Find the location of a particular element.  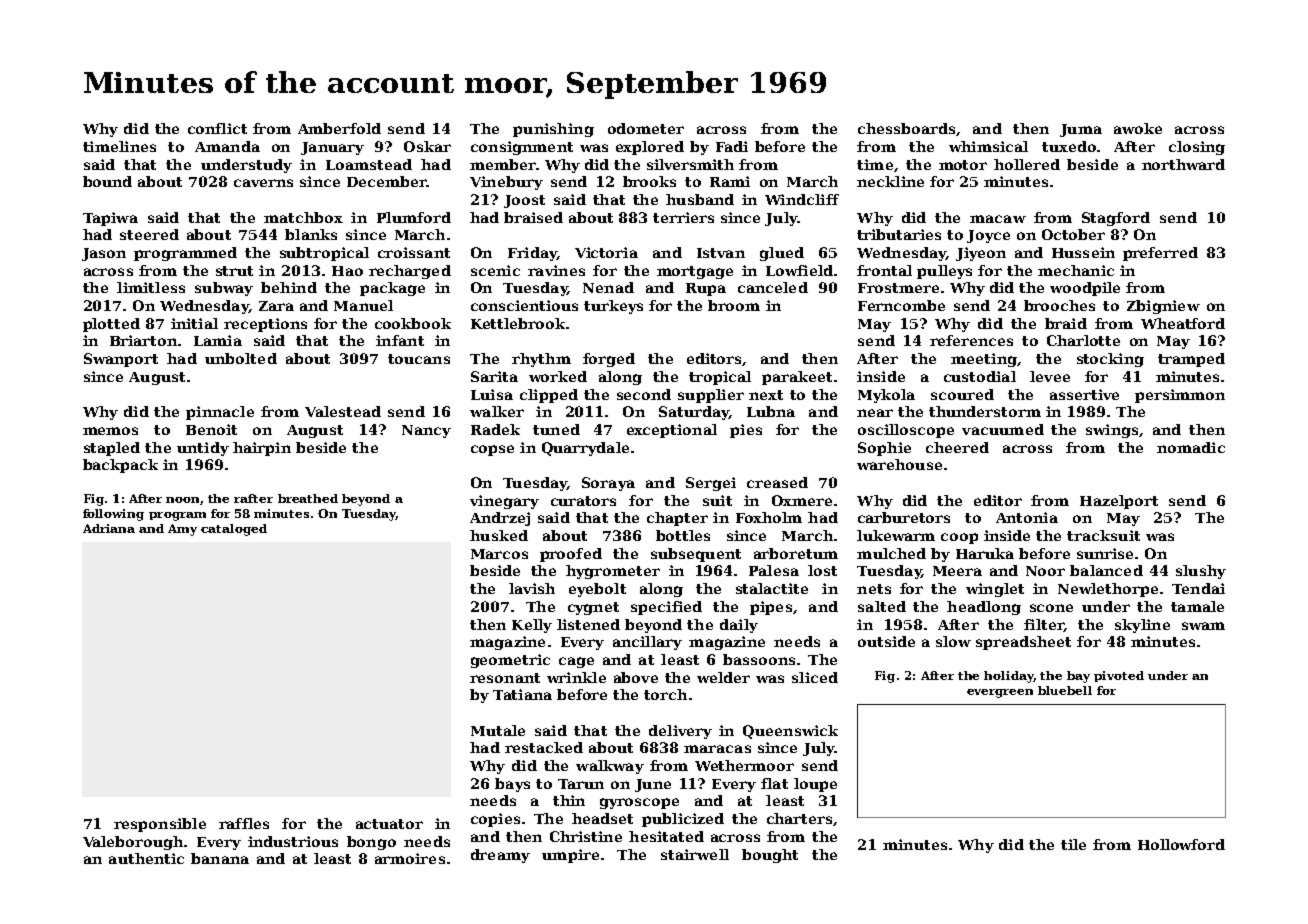

banana is located at coordinates (220, 858).
